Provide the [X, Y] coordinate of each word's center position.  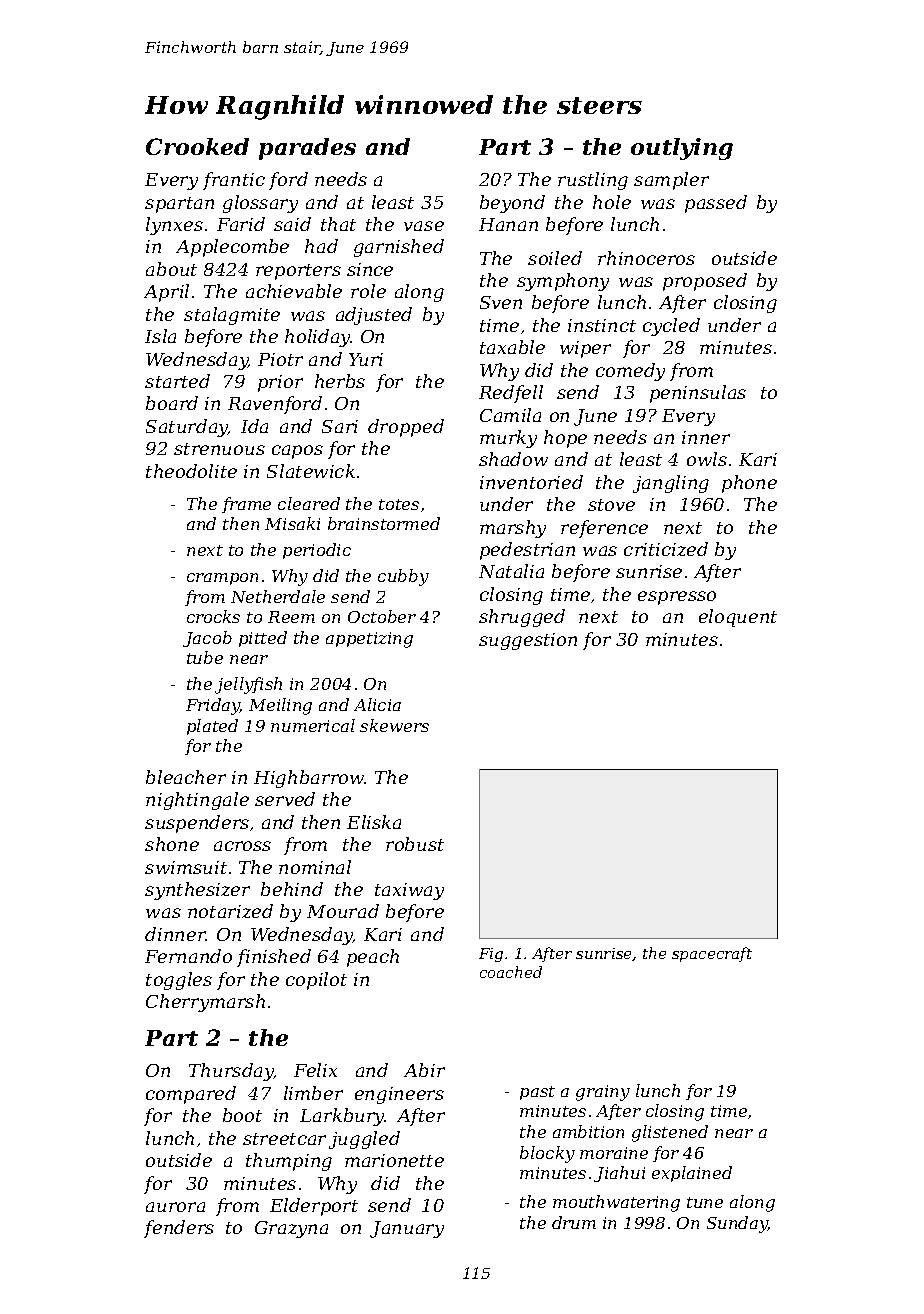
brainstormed [384, 523]
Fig [491, 955]
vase [424, 226]
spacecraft [712, 954]
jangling [671, 484]
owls [707, 459]
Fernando [188, 956]
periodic [317, 551]
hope [565, 439]
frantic [234, 181]
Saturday [187, 428]
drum [574, 1222]
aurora [175, 1207]
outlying [682, 149]
